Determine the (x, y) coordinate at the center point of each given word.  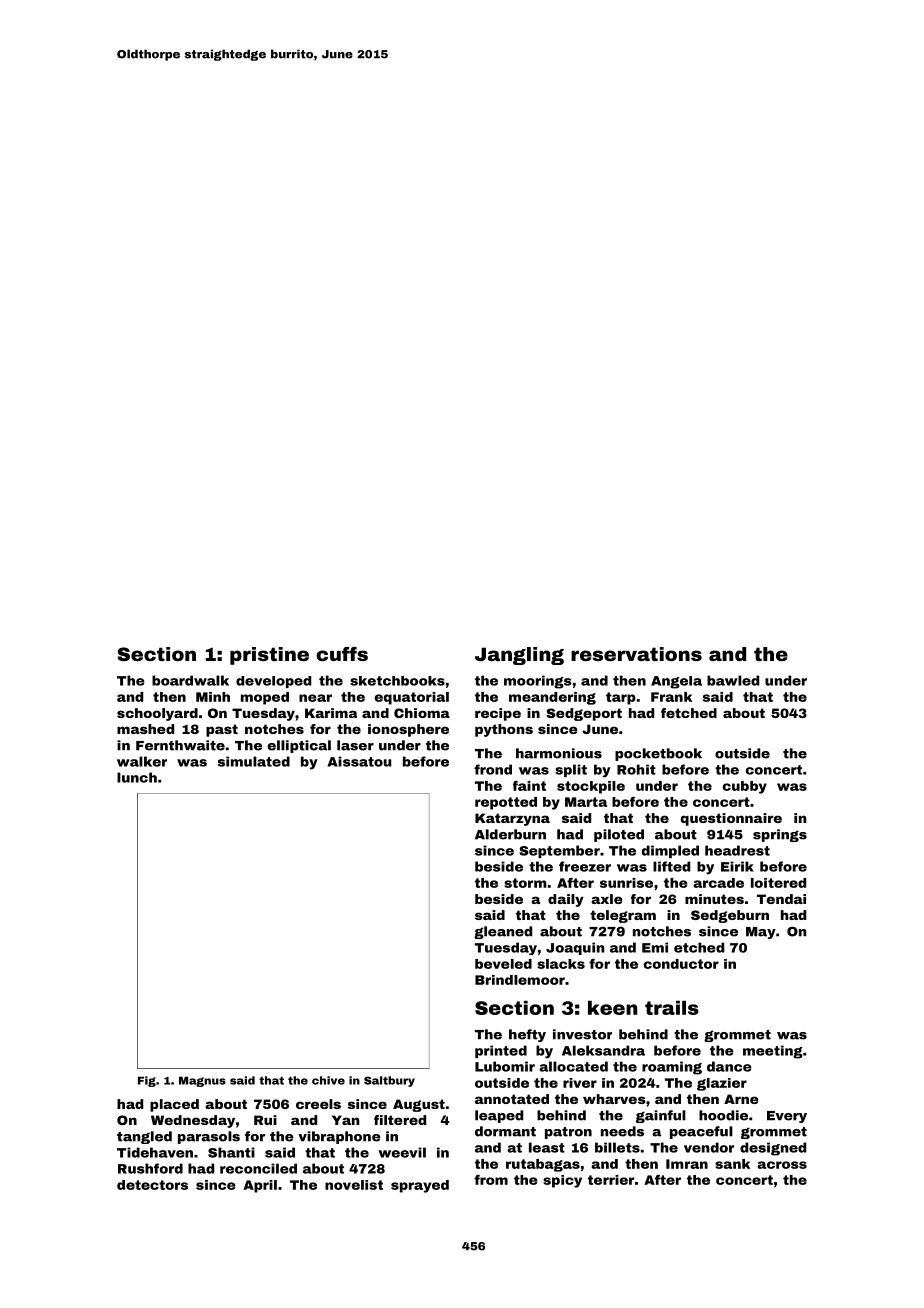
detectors (152, 1185)
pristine (269, 656)
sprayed (420, 1186)
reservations (636, 654)
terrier (611, 1180)
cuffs (342, 654)
